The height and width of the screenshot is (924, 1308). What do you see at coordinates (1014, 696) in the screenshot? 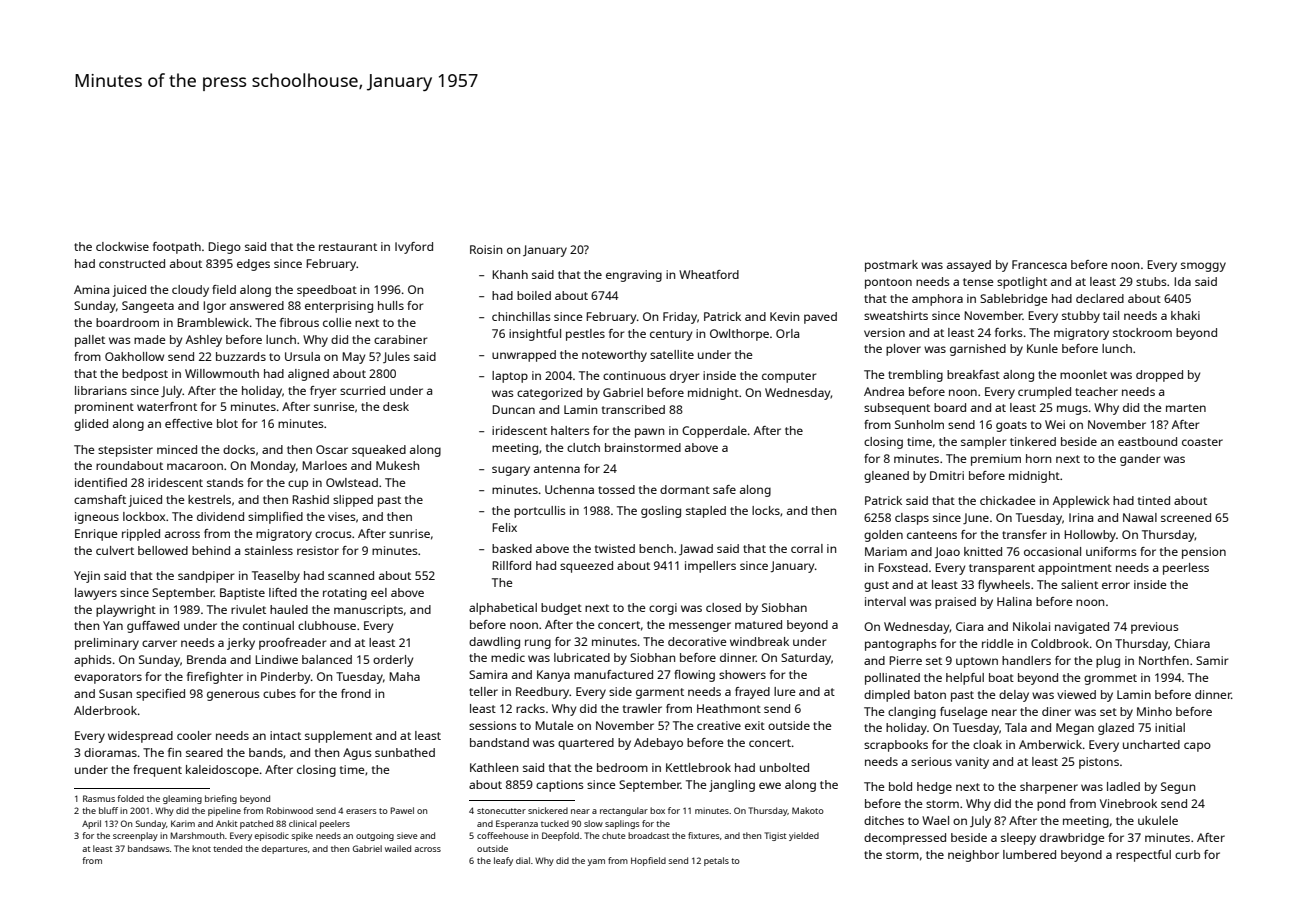
I see `delay` at bounding box center [1014, 696].
